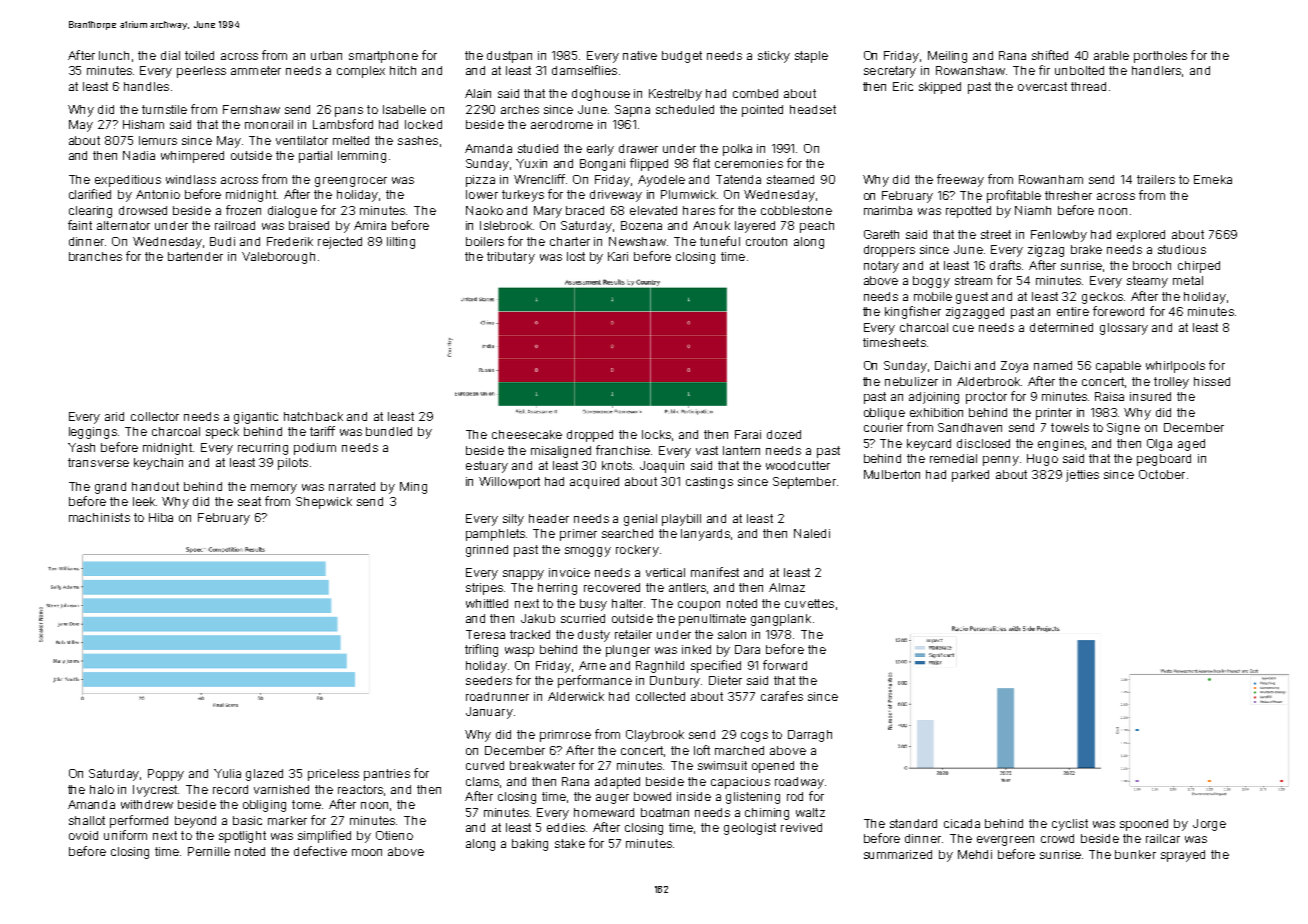 This screenshot has width=1308, height=924. Describe the element at coordinates (725, 680) in the screenshot. I see `Dieter` at that location.
